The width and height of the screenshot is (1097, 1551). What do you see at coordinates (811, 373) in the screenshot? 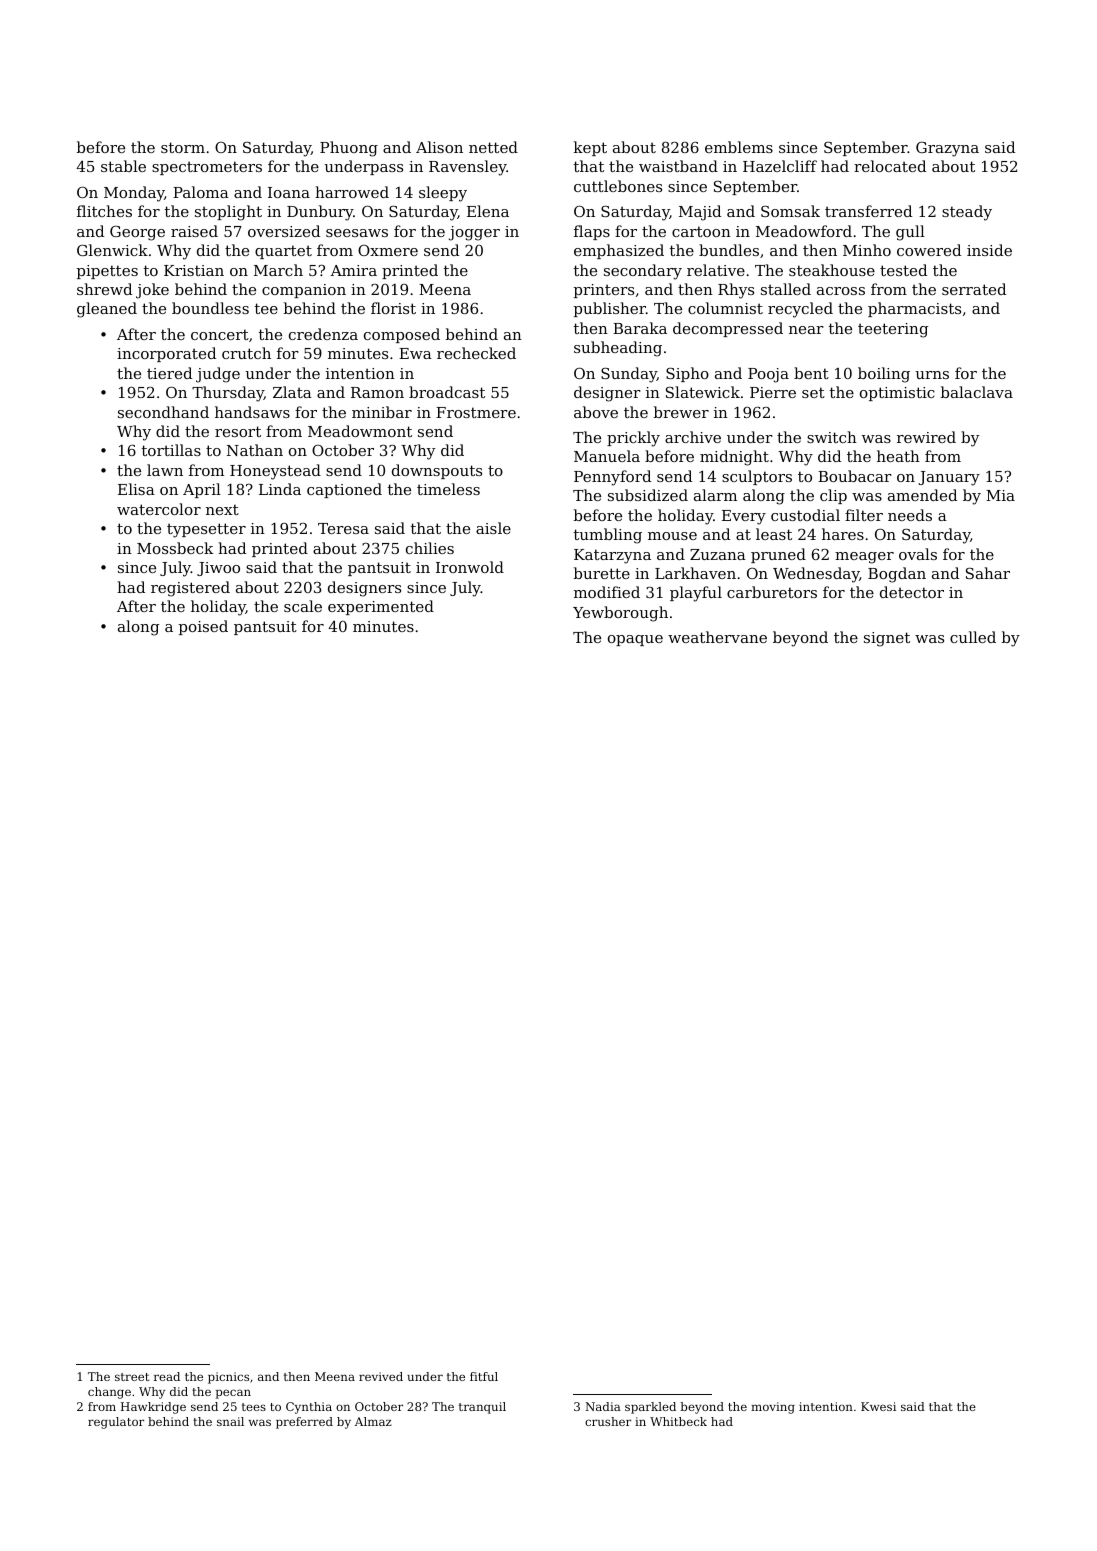
I see `bent` at bounding box center [811, 373].
